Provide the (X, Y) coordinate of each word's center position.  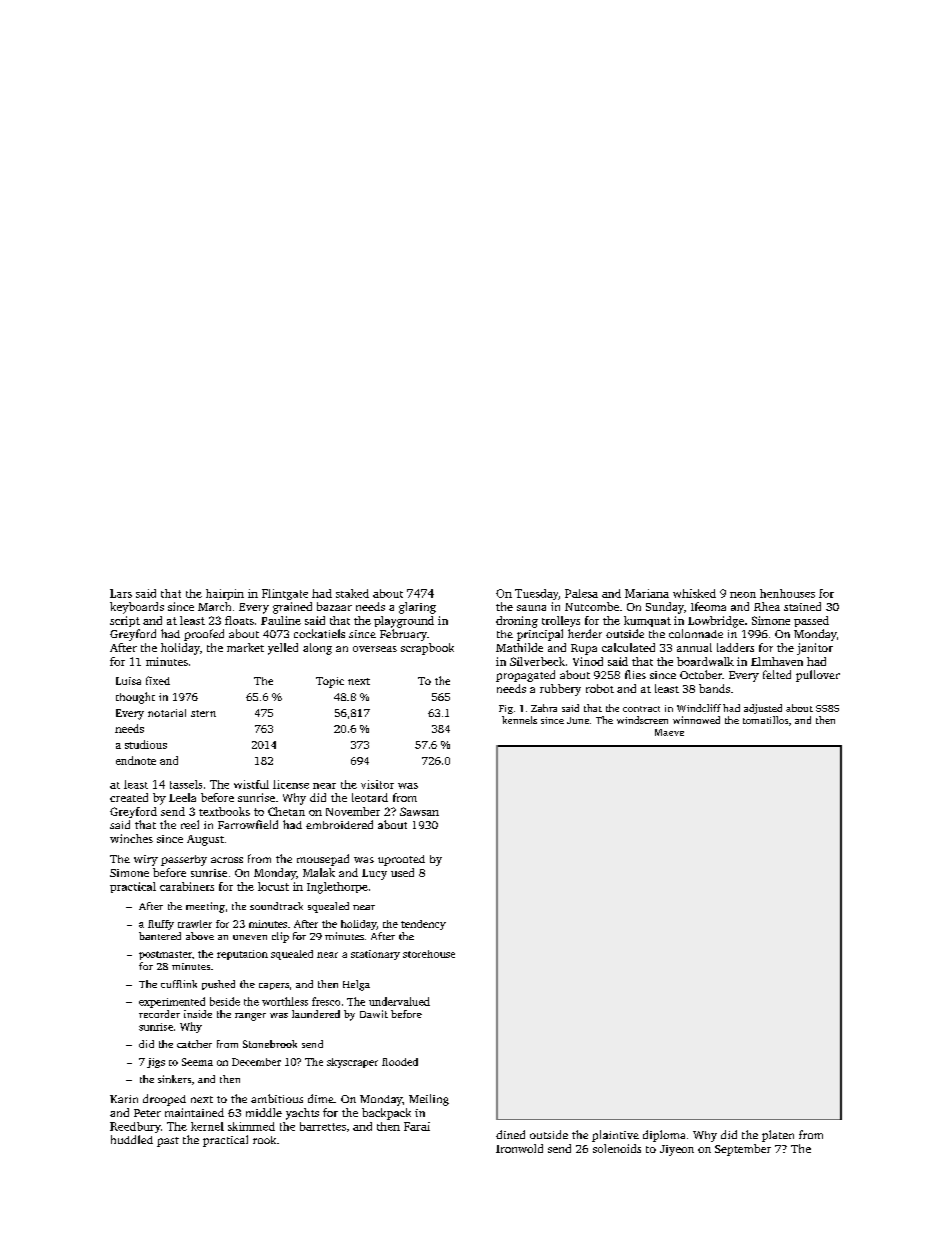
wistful (251, 784)
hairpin (225, 594)
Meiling (429, 1100)
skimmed (251, 1126)
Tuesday (537, 594)
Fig (506, 709)
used (402, 872)
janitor (815, 649)
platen (778, 1136)
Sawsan (419, 811)
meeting (205, 907)
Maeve (669, 732)
